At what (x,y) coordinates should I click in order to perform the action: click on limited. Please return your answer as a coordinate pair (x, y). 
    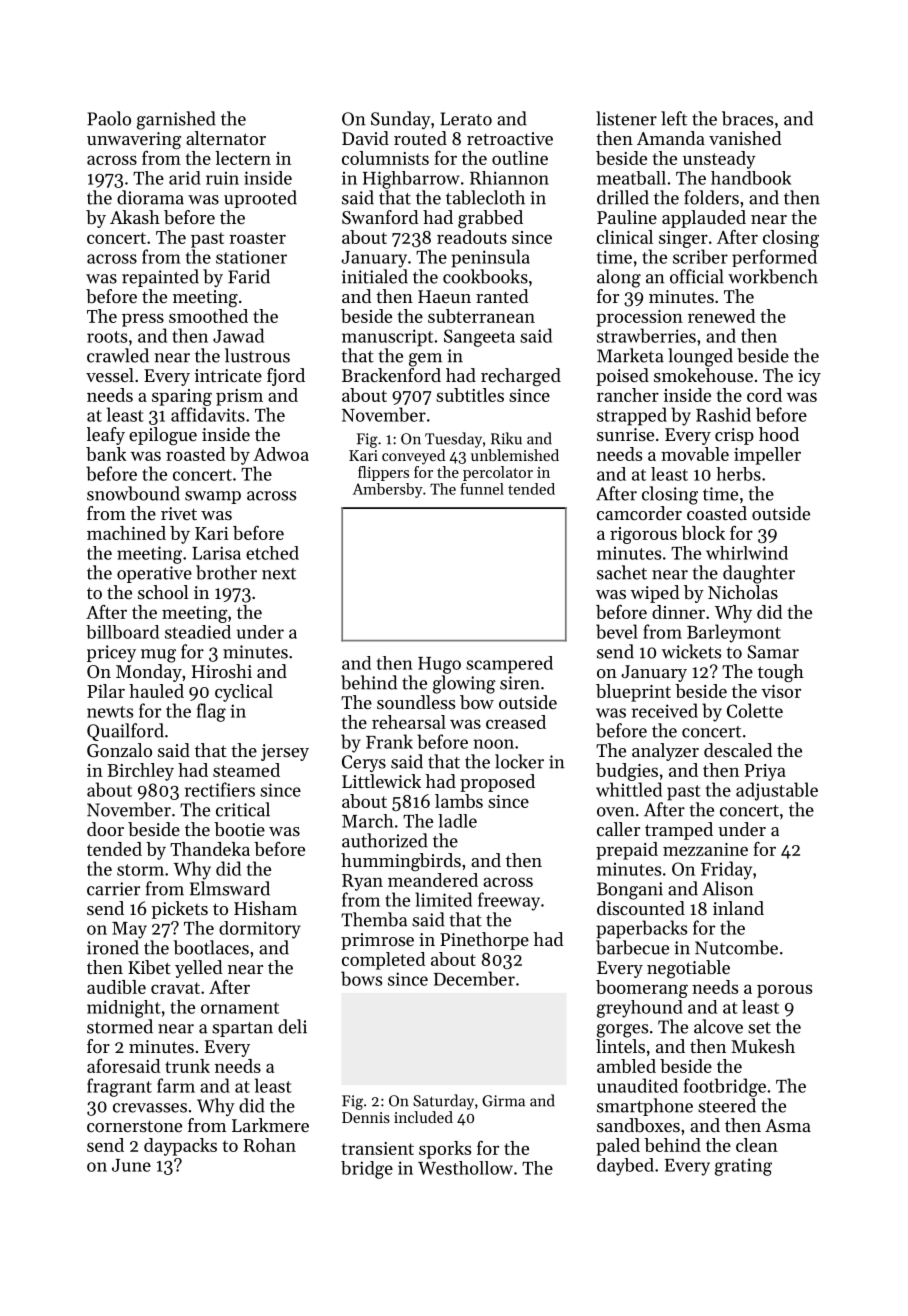
    Looking at the image, I should click on (443, 899).
